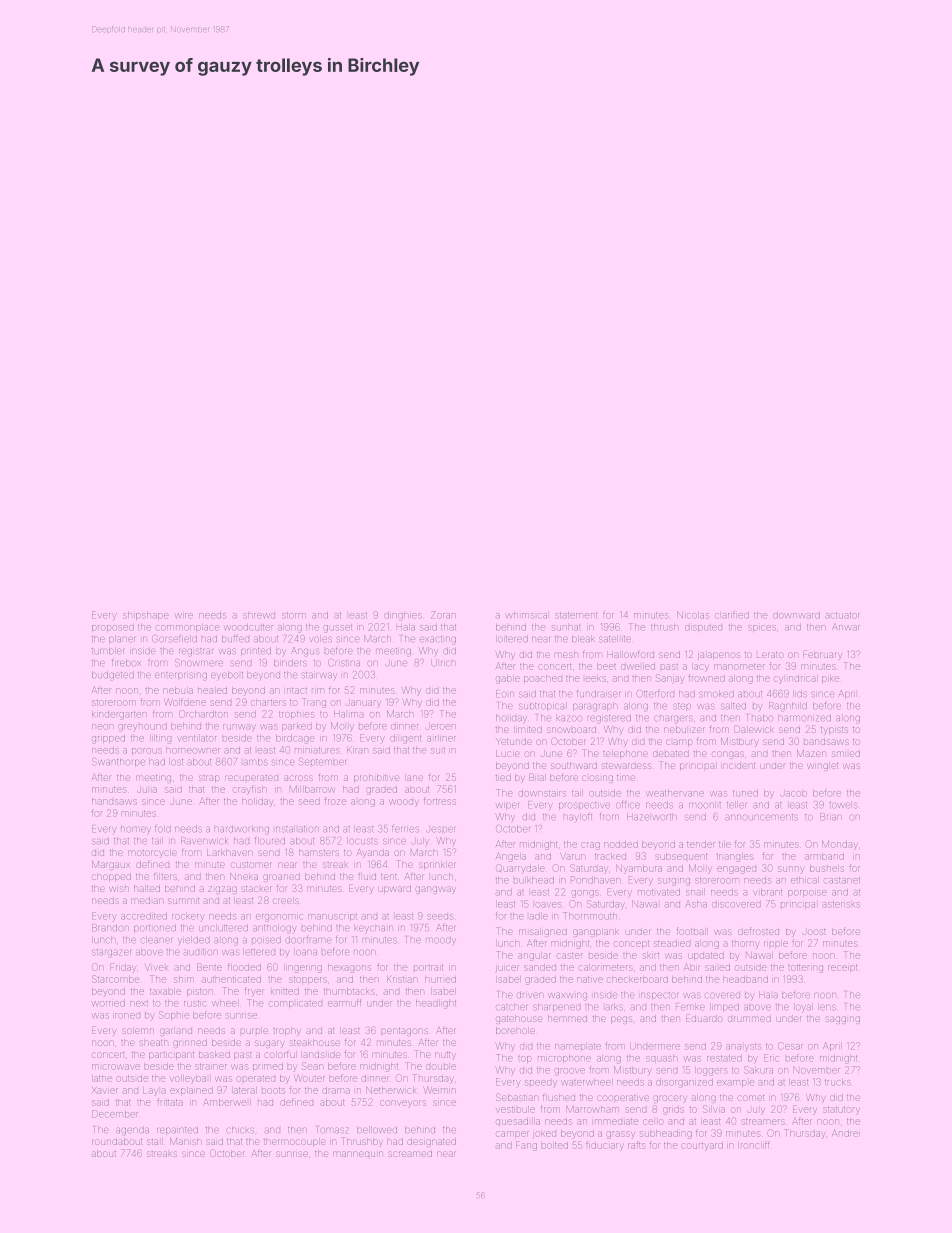 The height and width of the screenshot is (1233, 952). Describe the element at coordinates (842, 615) in the screenshot. I see `actuator` at that location.
